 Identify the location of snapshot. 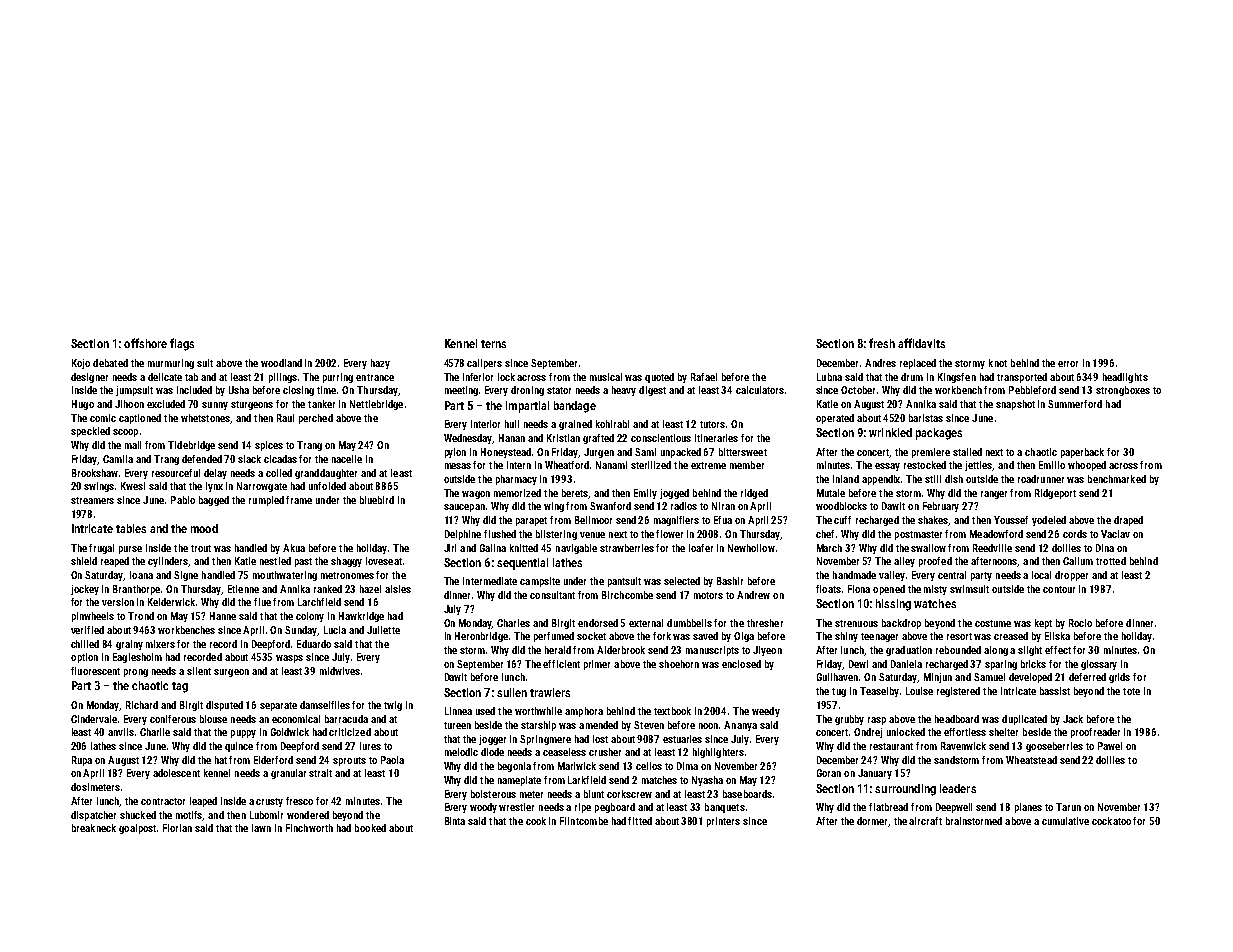
(1015, 405).
